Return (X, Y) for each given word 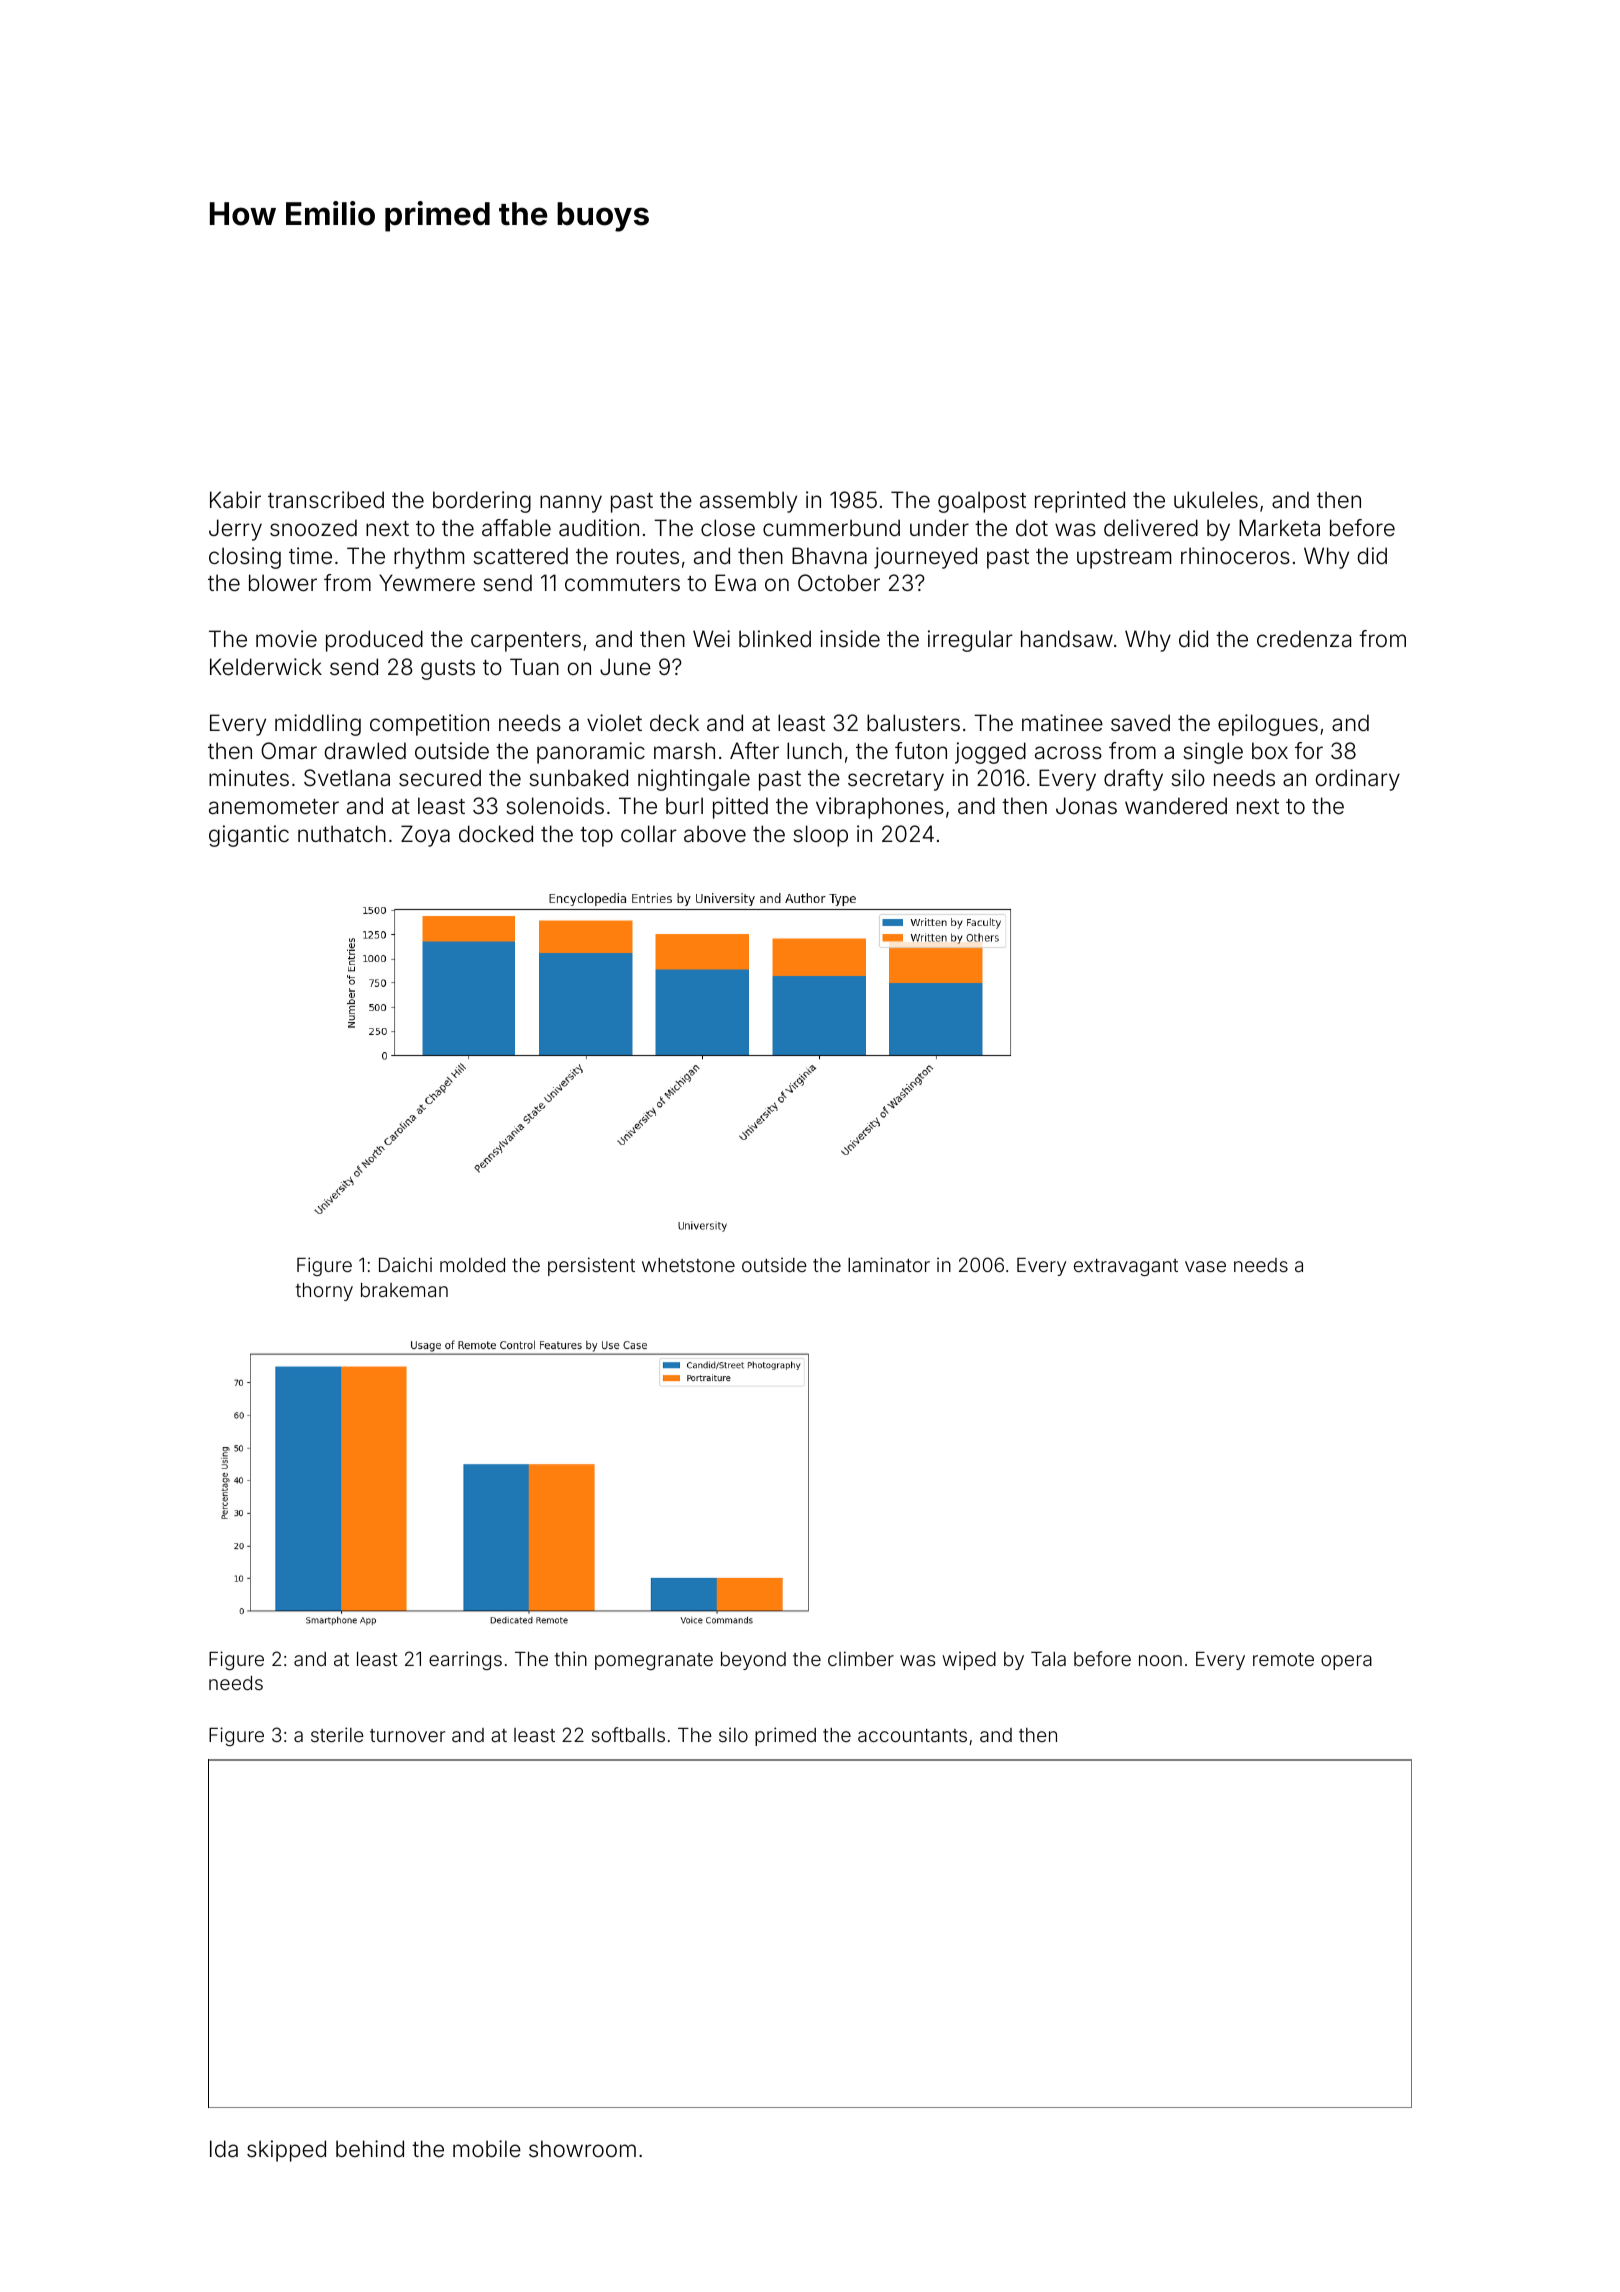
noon (1160, 1660)
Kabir (235, 500)
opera (1346, 1662)
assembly (748, 502)
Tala (1048, 1659)
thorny (324, 1292)
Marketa (1279, 528)
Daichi (405, 1264)
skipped (286, 2151)
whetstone (688, 1265)
